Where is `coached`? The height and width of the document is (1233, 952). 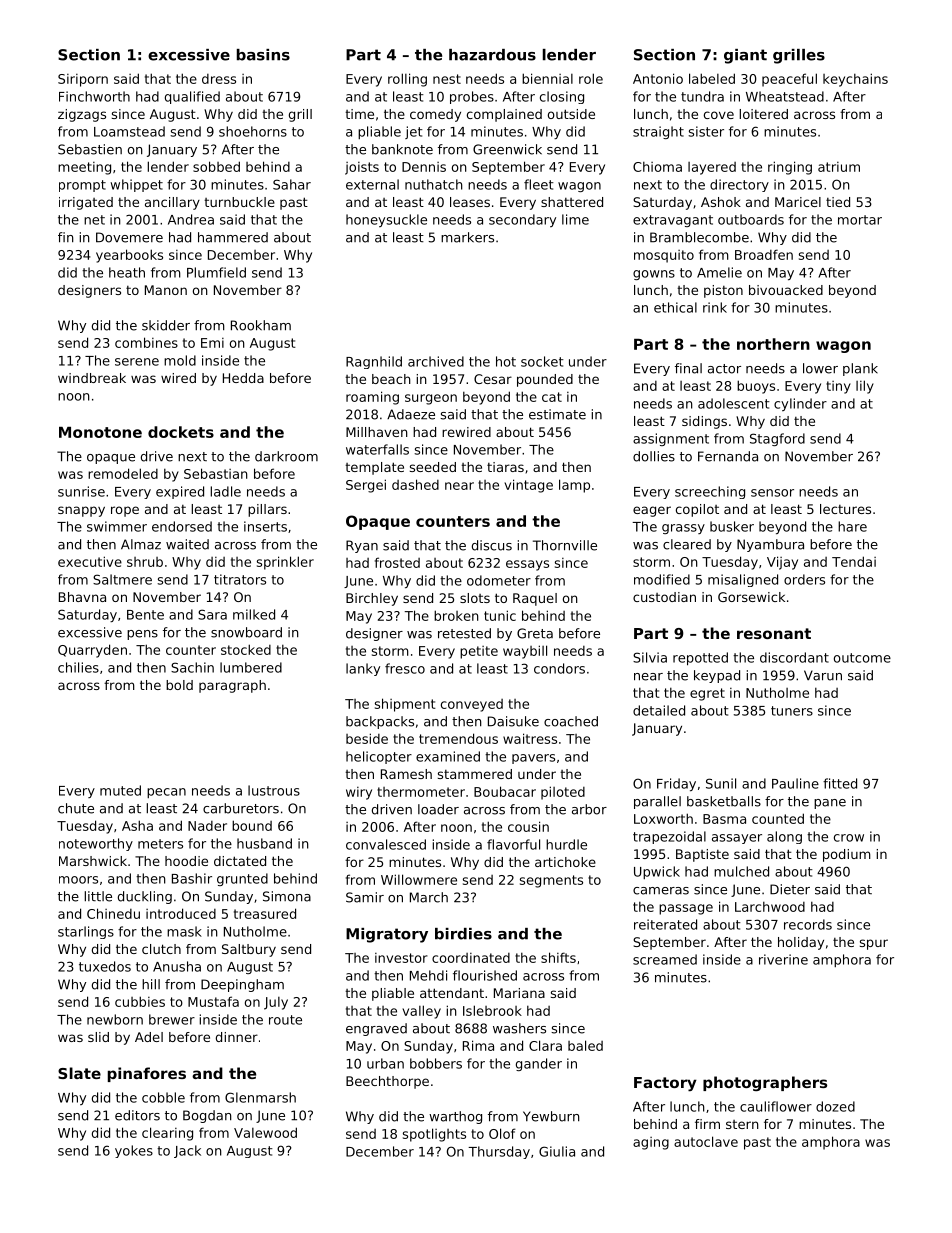
coached is located at coordinates (571, 721).
